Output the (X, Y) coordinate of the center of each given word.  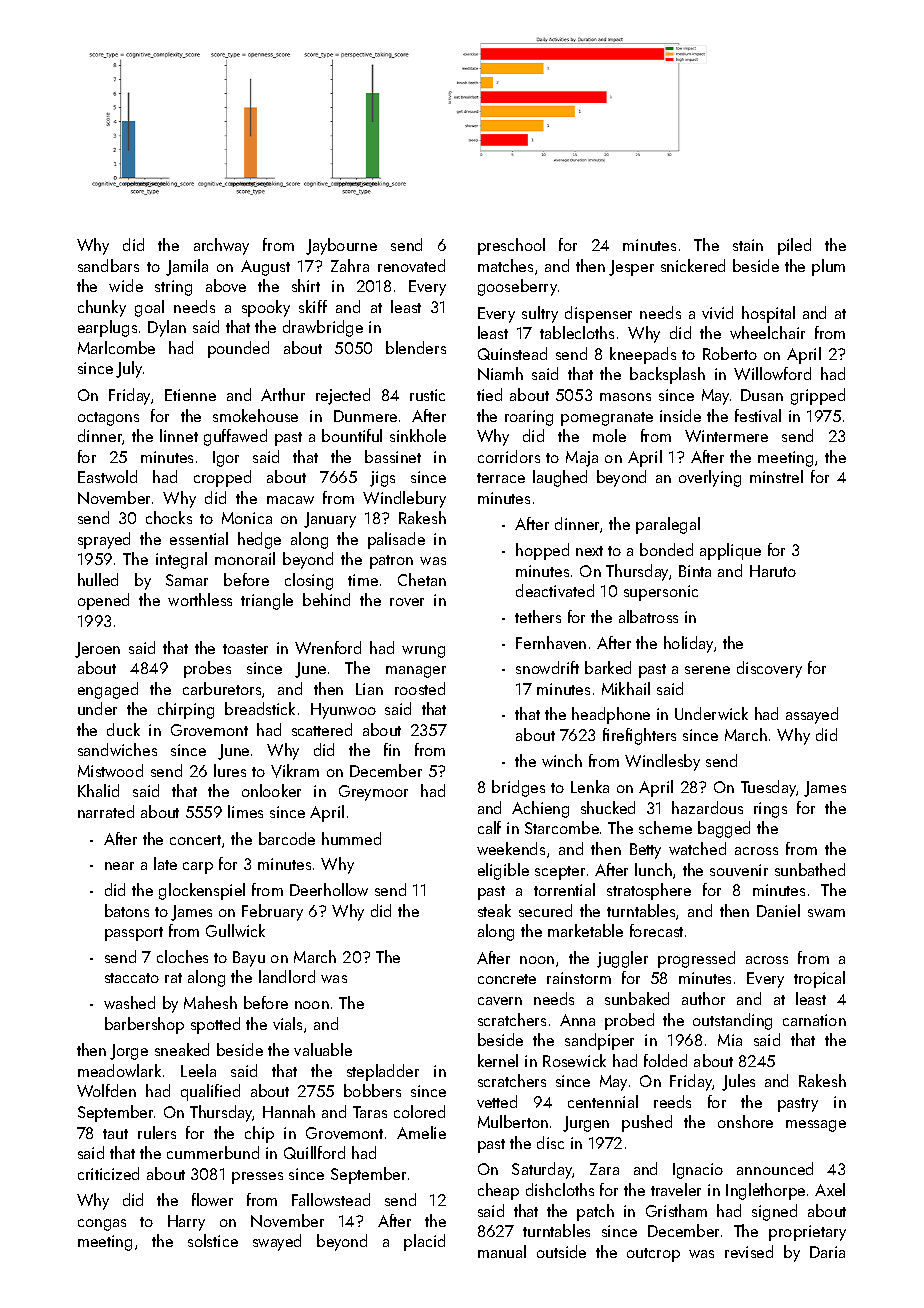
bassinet (393, 456)
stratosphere (649, 891)
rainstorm (579, 978)
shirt (306, 285)
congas (102, 1225)
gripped (818, 396)
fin (392, 749)
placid (424, 1242)
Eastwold (107, 476)
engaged (108, 690)
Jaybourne (341, 246)
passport (134, 934)
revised (749, 1251)
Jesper (631, 268)
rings (770, 810)
